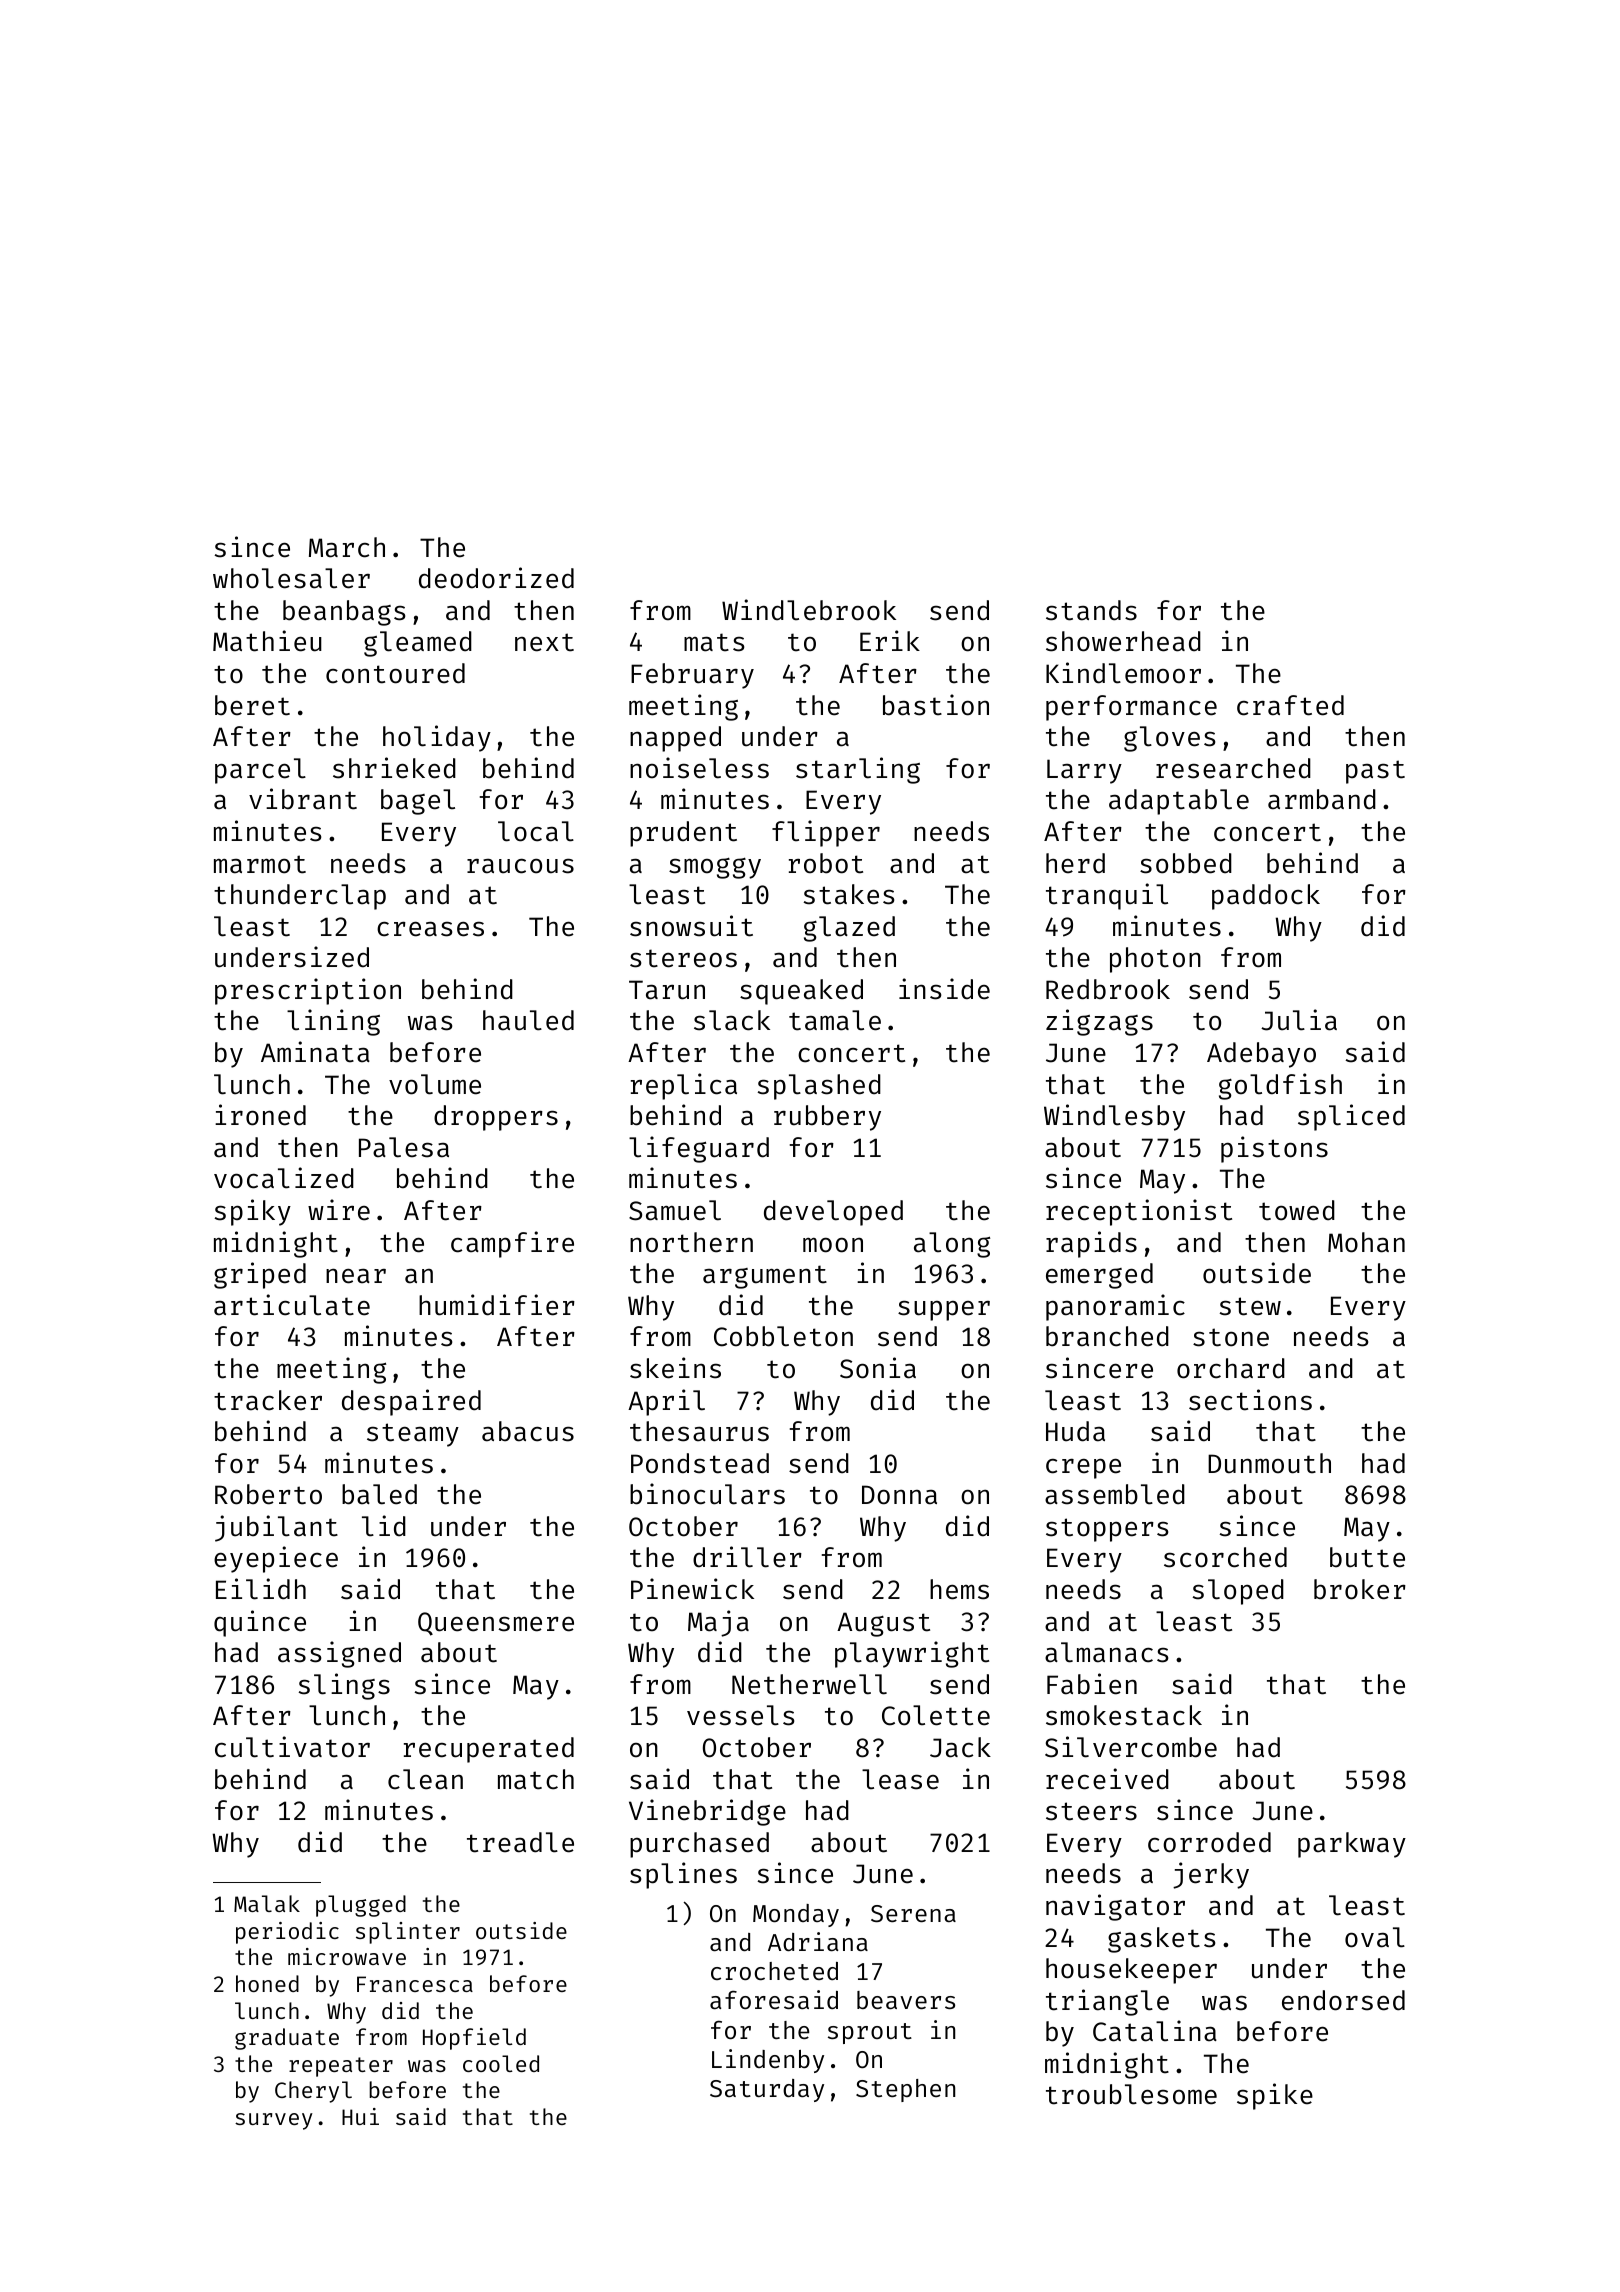 The width and height of the image is (1620, 2292). What do you see at coordinates (496, 578) in the image?
I see `deodorized` at bounding box center [496, 578].
